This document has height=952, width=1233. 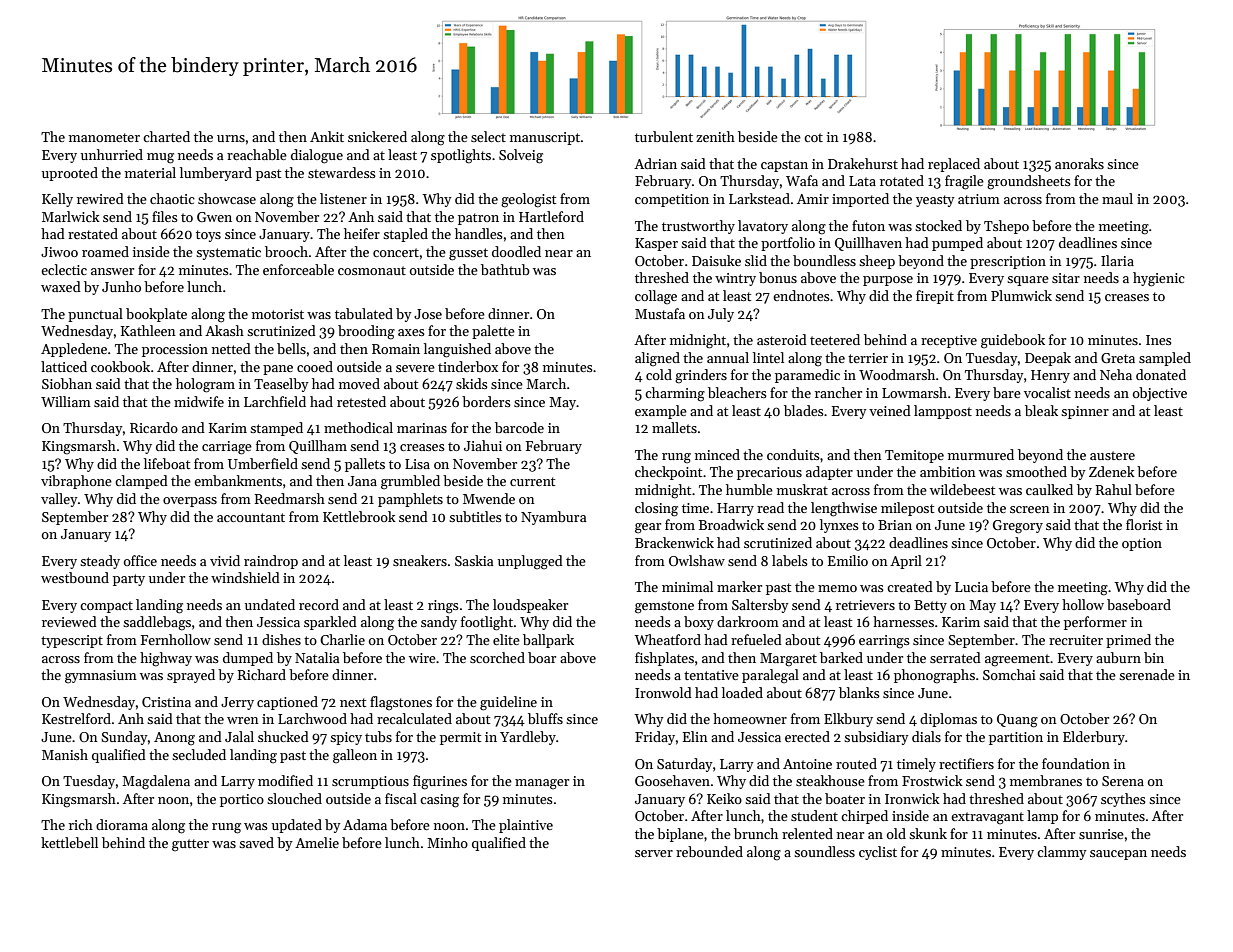 I want to click on lynxes, so click(x=839, y=526).
